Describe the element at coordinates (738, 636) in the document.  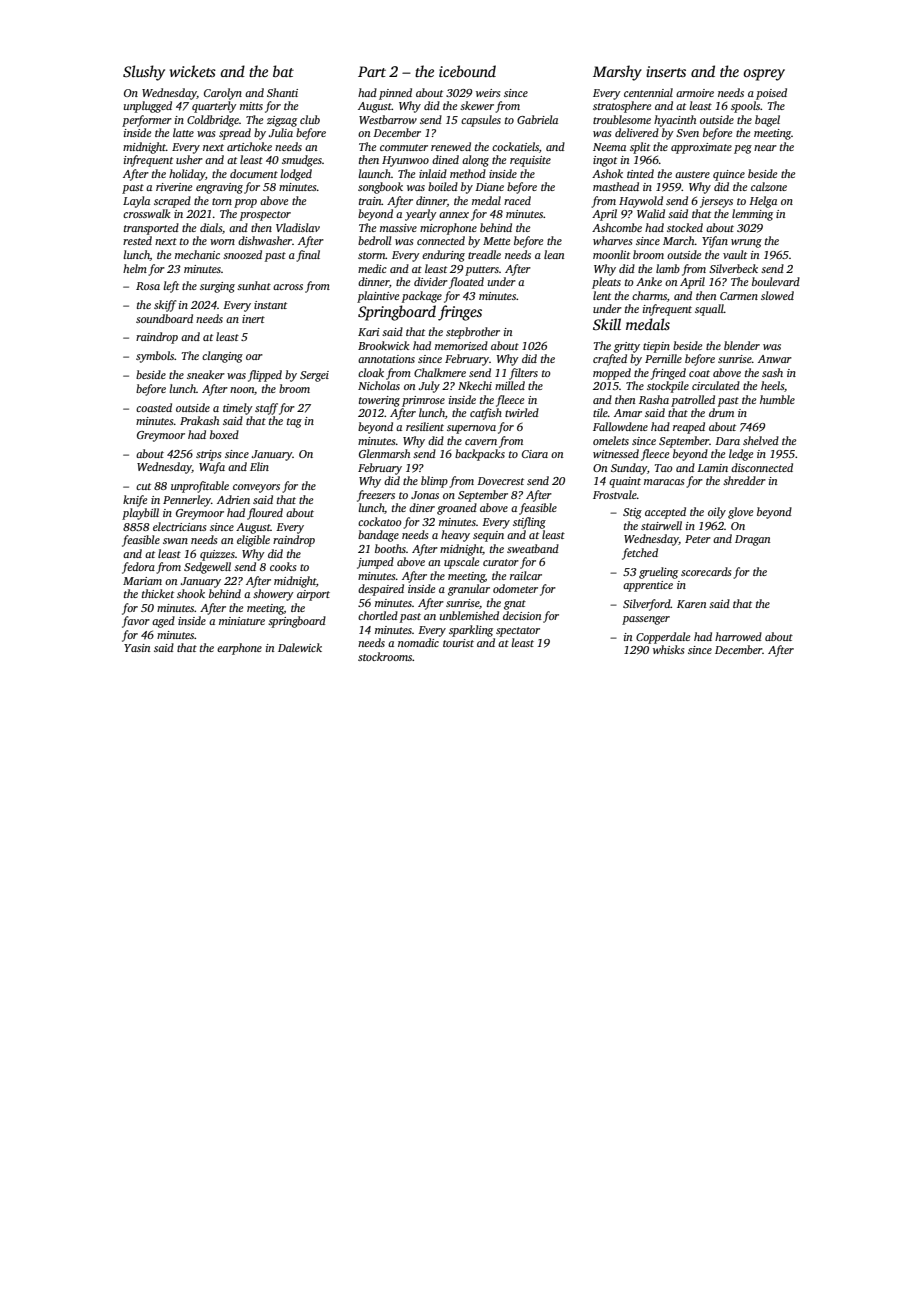
I see `harrowed` at that location.
